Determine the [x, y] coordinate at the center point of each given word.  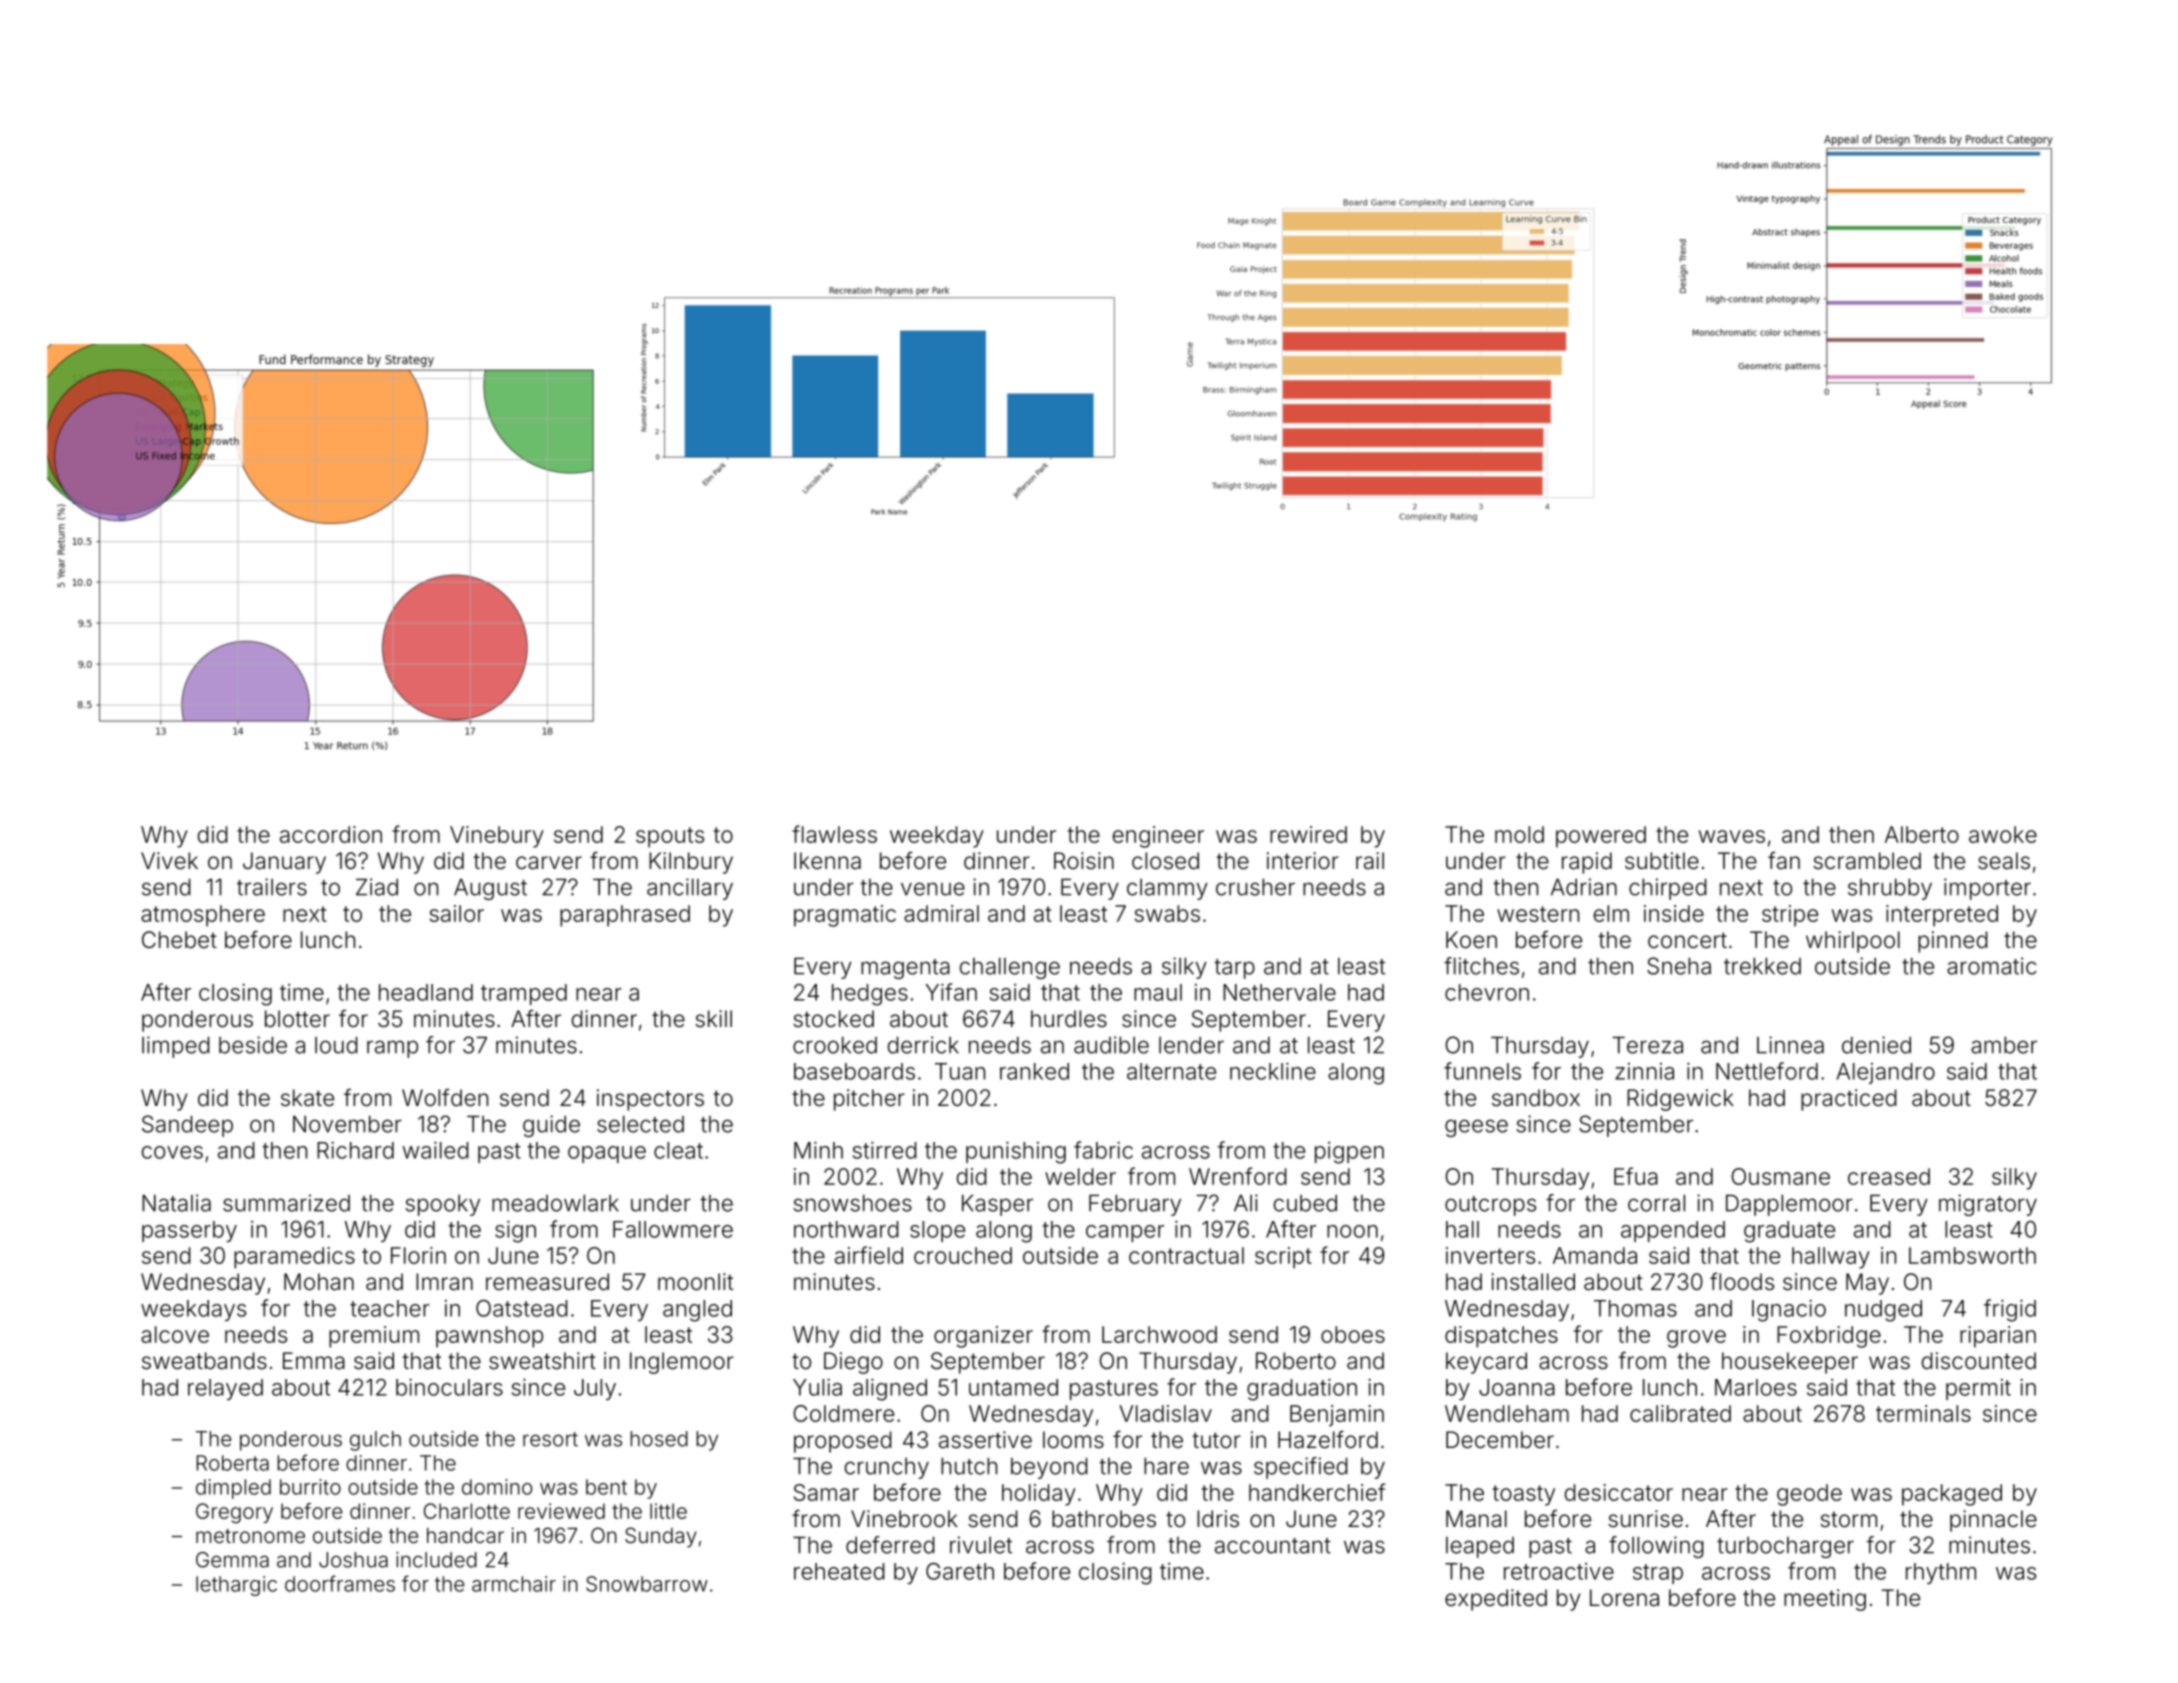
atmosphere [203, 916]
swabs [1167, 913]
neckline [1273, 1071]
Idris [1218, 1519]
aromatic [1992, 966]
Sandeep [187, 1126]
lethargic [236, 1586]
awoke [2003, 834]
